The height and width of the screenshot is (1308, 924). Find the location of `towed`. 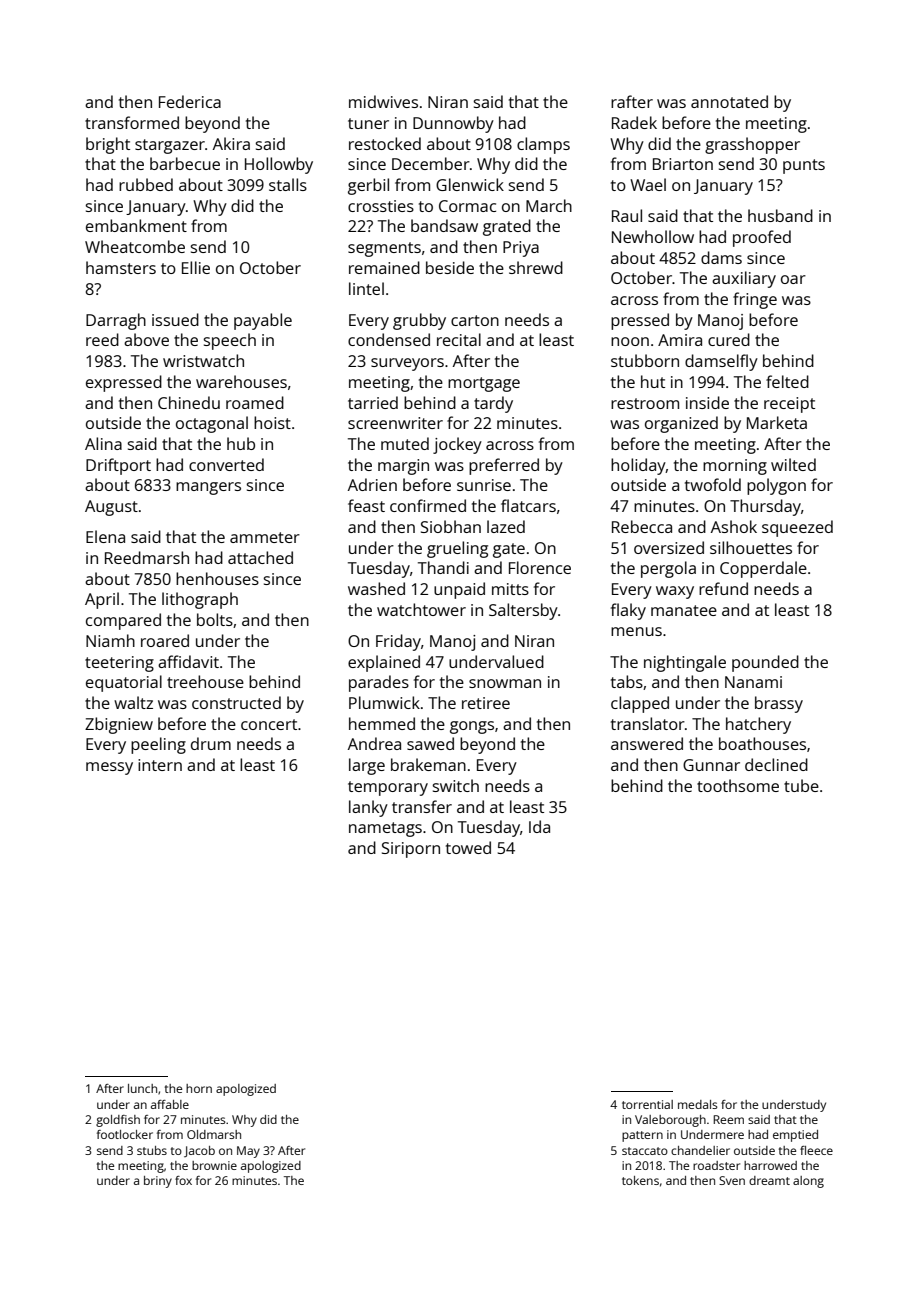

towed is located at coordinates (468, 847).
